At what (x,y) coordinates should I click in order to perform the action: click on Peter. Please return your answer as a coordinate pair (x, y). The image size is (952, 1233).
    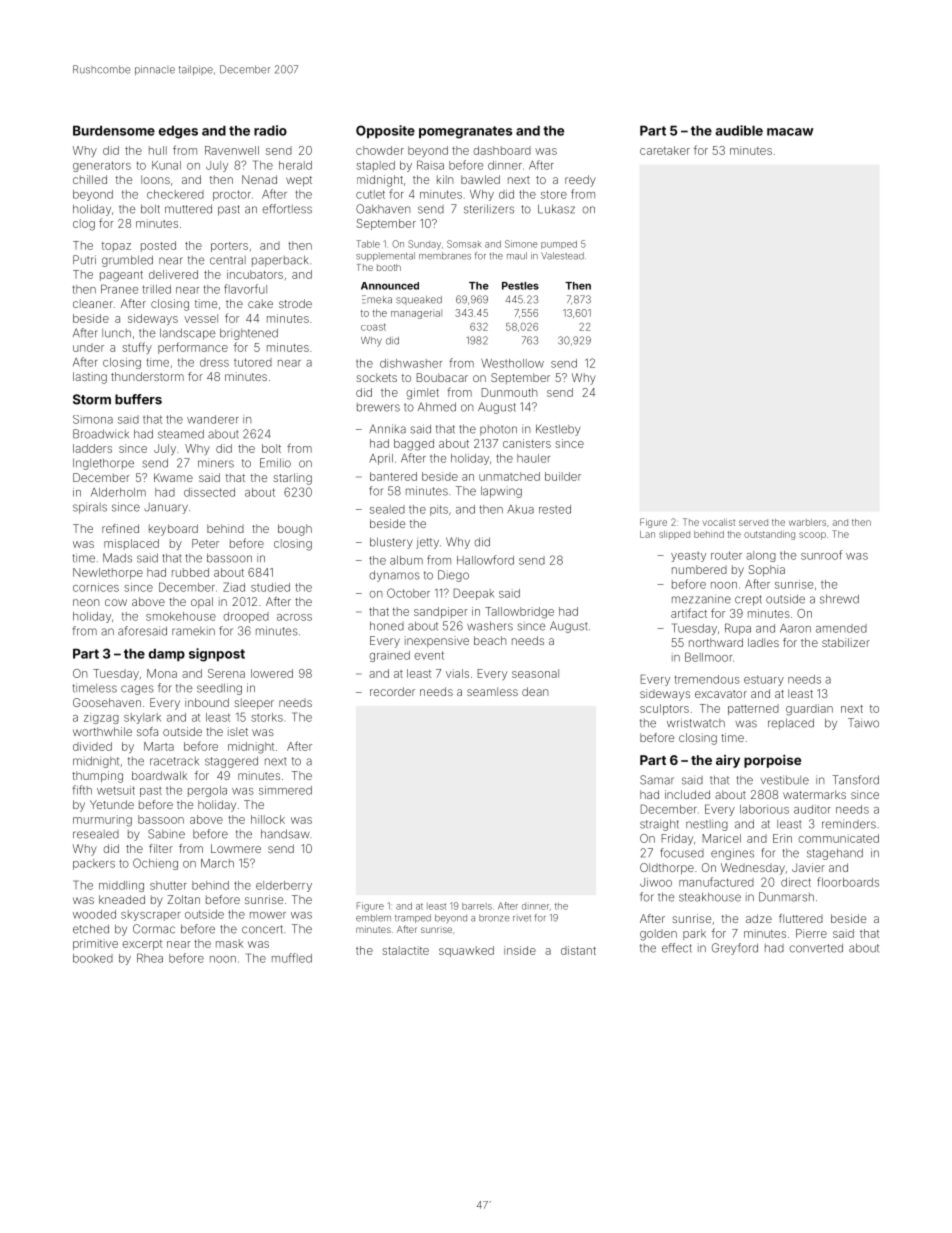
    Looking at the image, I should click on (205, 543).
